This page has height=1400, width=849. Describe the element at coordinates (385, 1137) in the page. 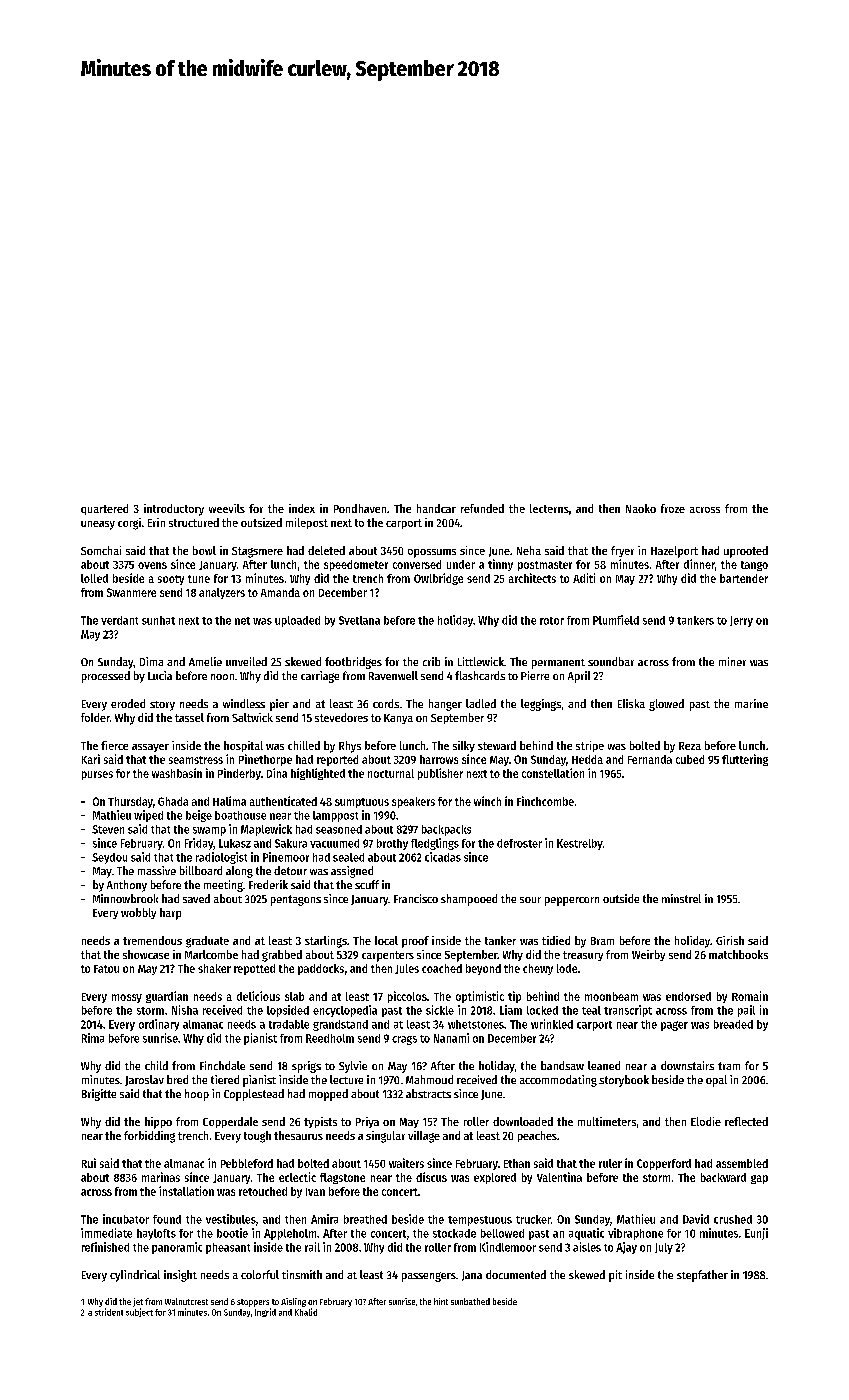

I see `singular` at that location.
